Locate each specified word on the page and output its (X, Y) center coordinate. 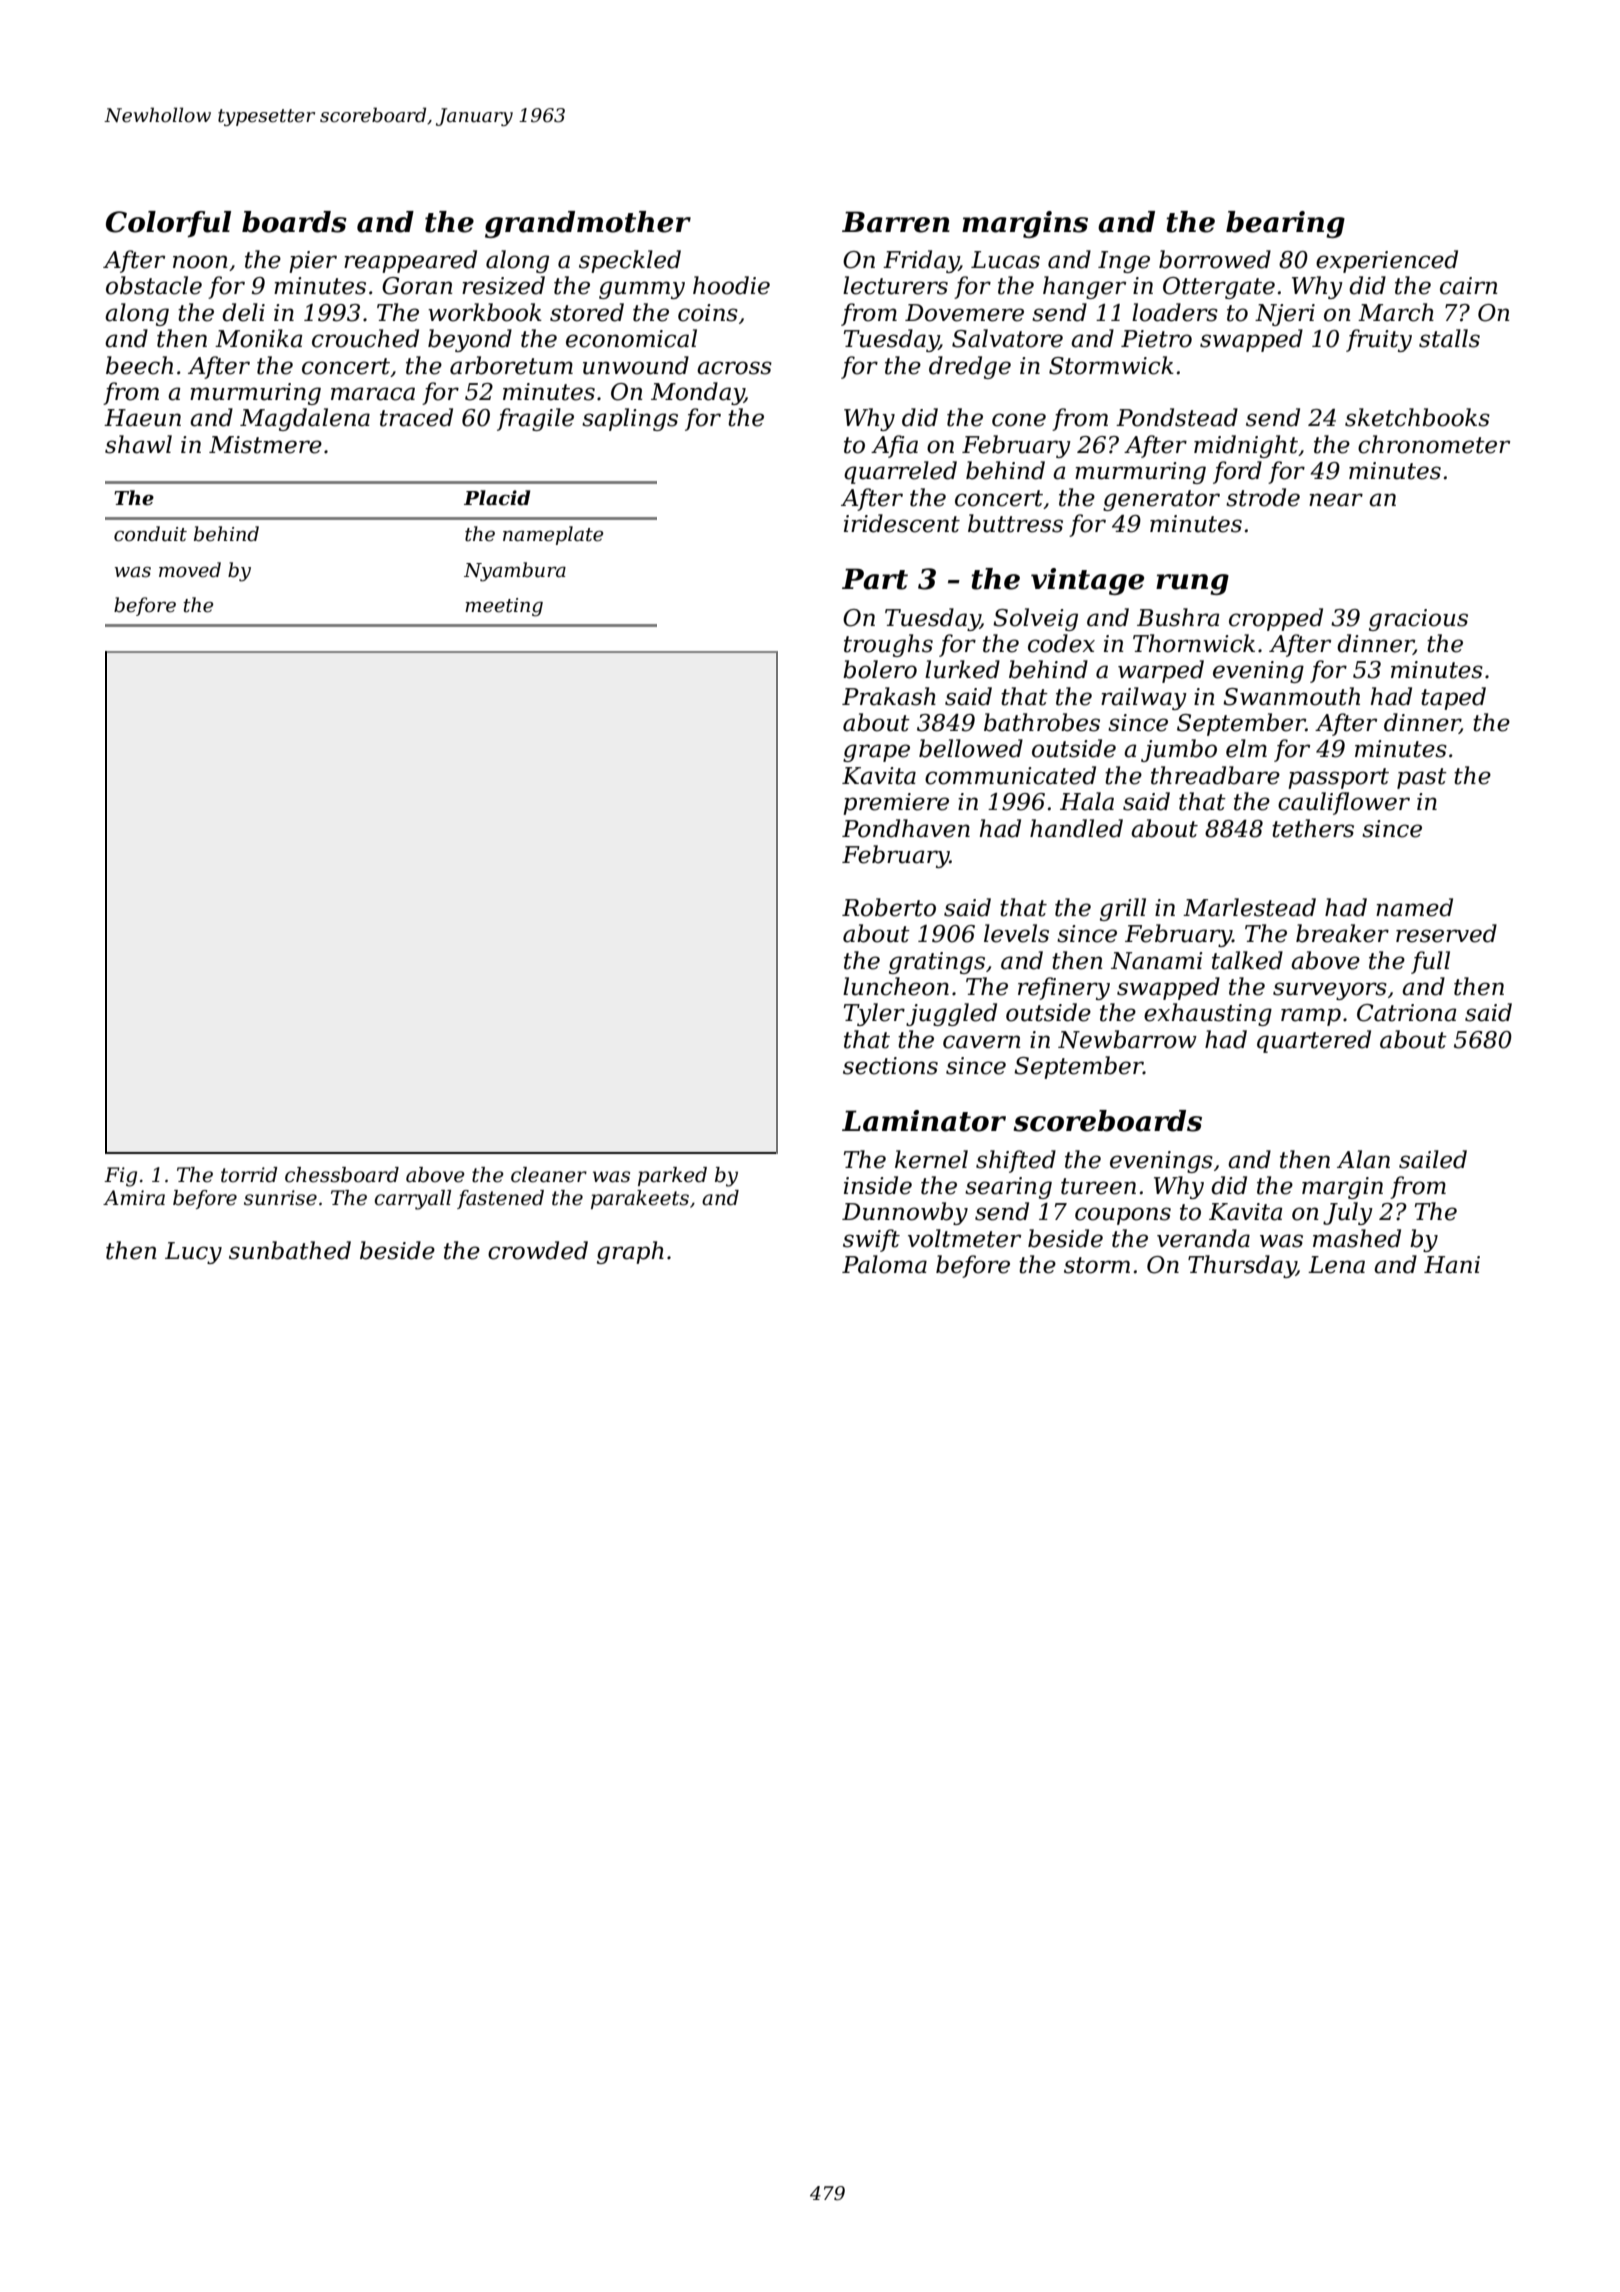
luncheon (896, 986)
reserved (1446, 933)
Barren (896, 222)
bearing (1285, 224)
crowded (538, 1250)
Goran (417, 286)
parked (672, 1176)
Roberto (889, 907)
